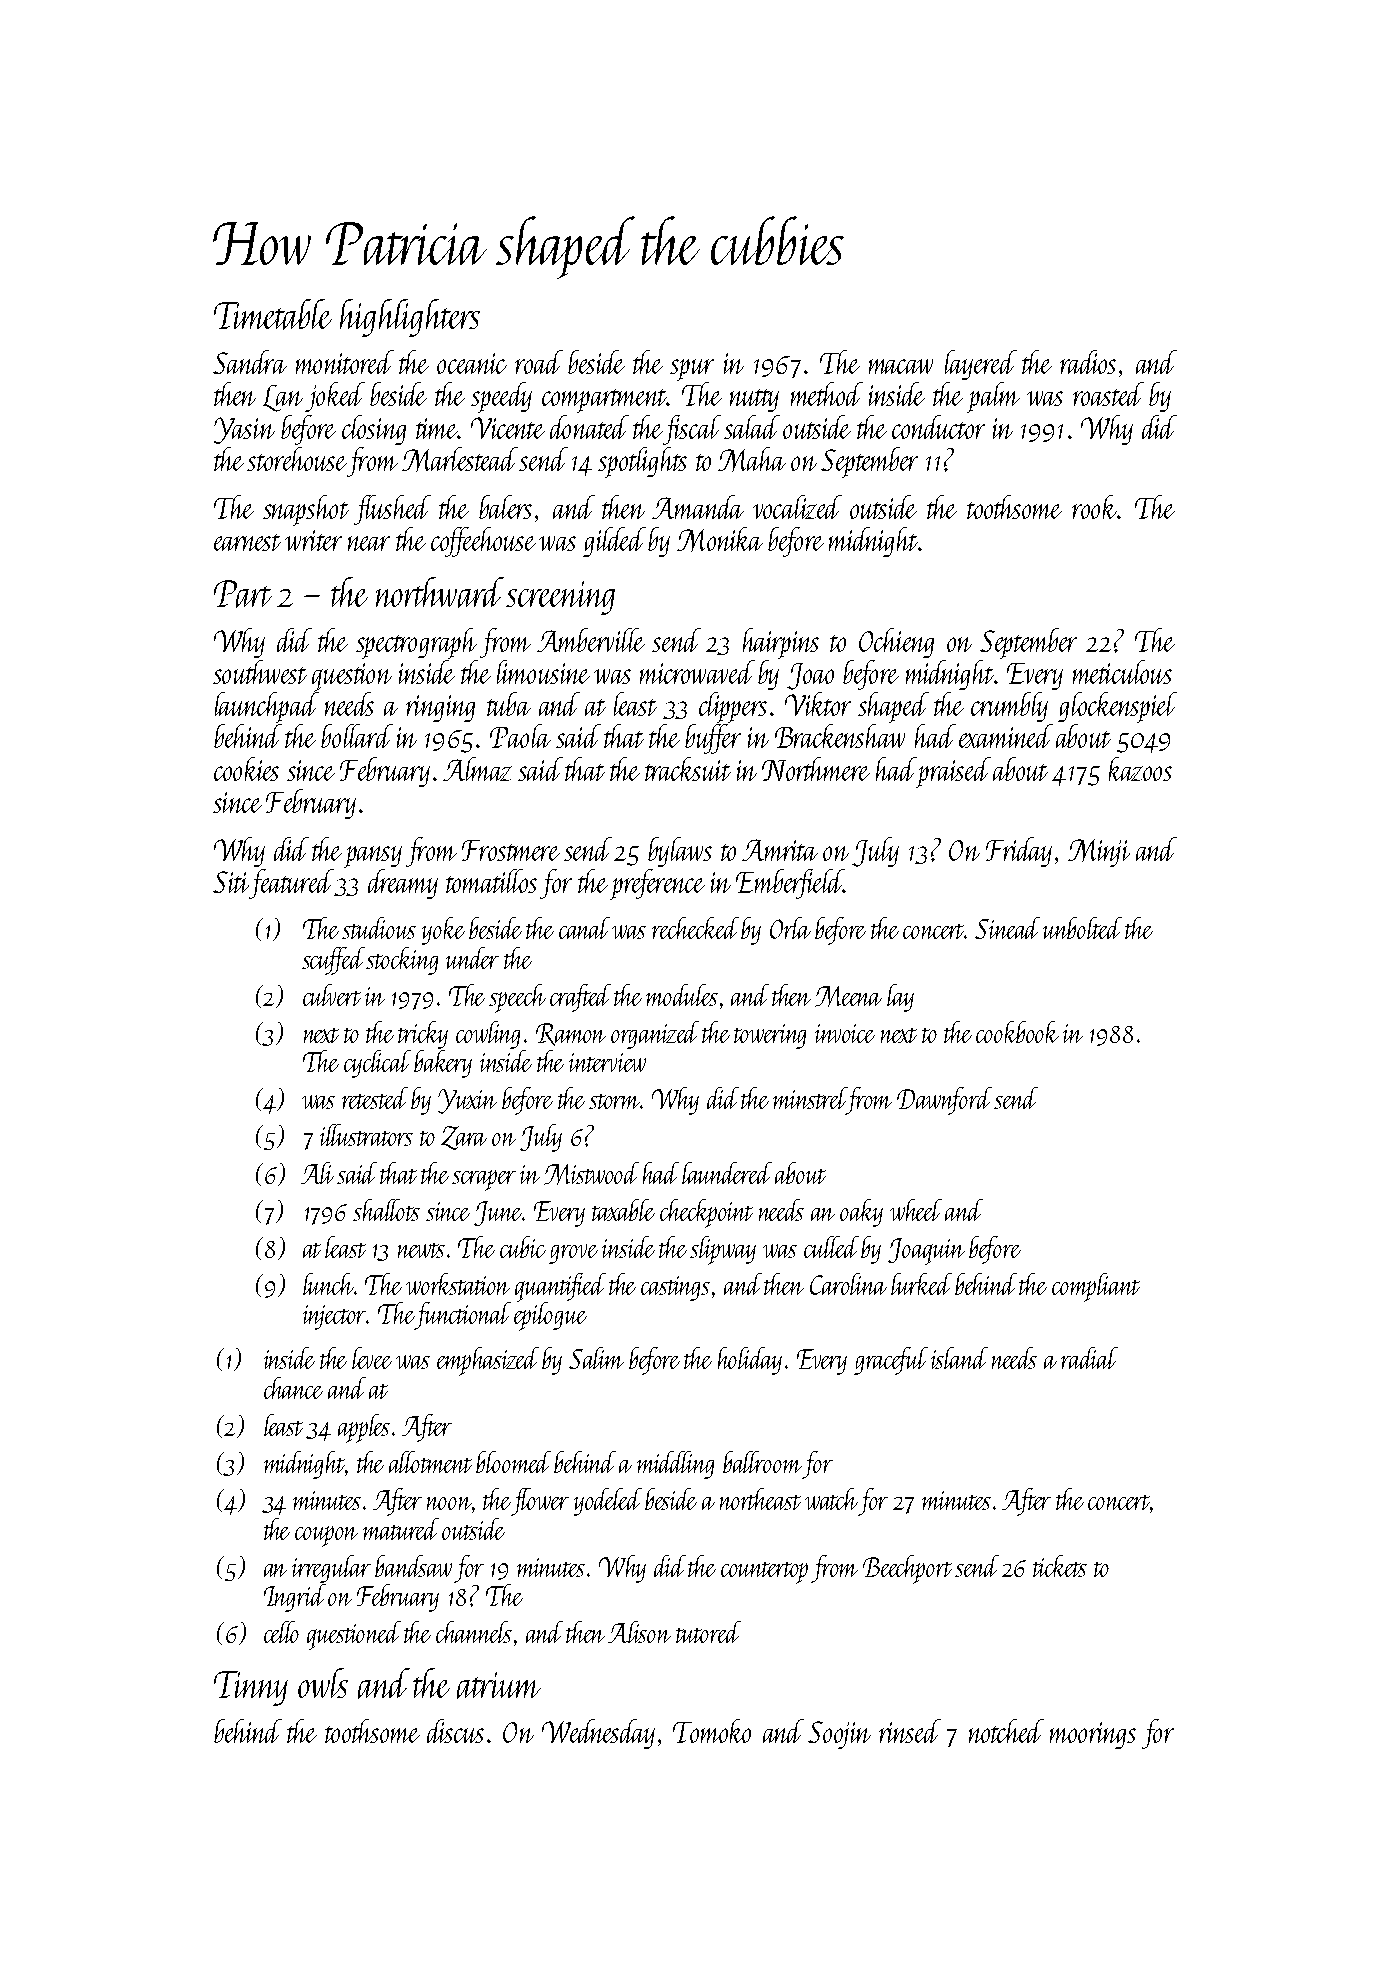  I want to click on cello, so click(281, 1632).
